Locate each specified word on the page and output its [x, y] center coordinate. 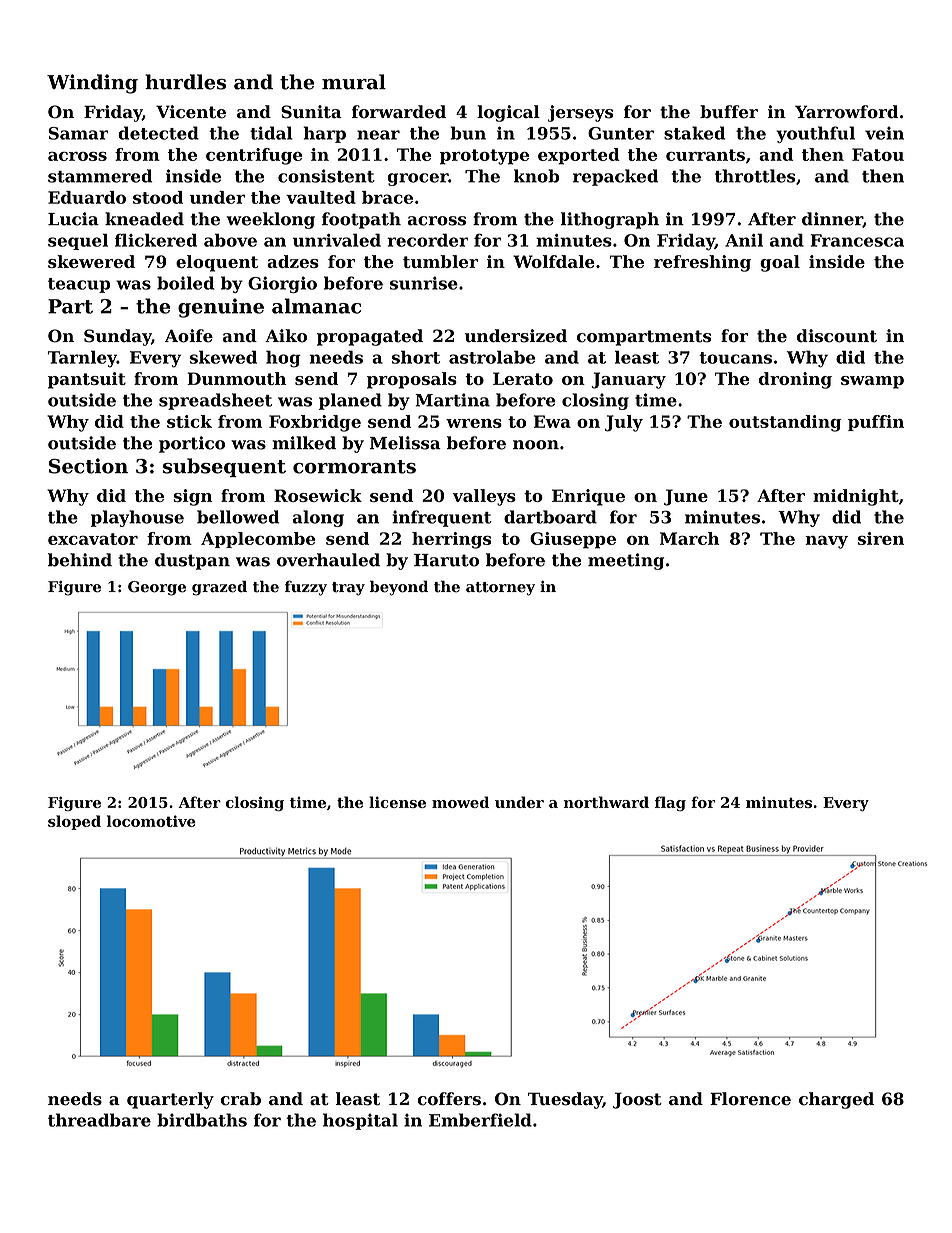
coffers [449, 1099]
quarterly [170, 1100]
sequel [78, 241]
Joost [637, 1100]
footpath [361, 220]
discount [837, 336]
